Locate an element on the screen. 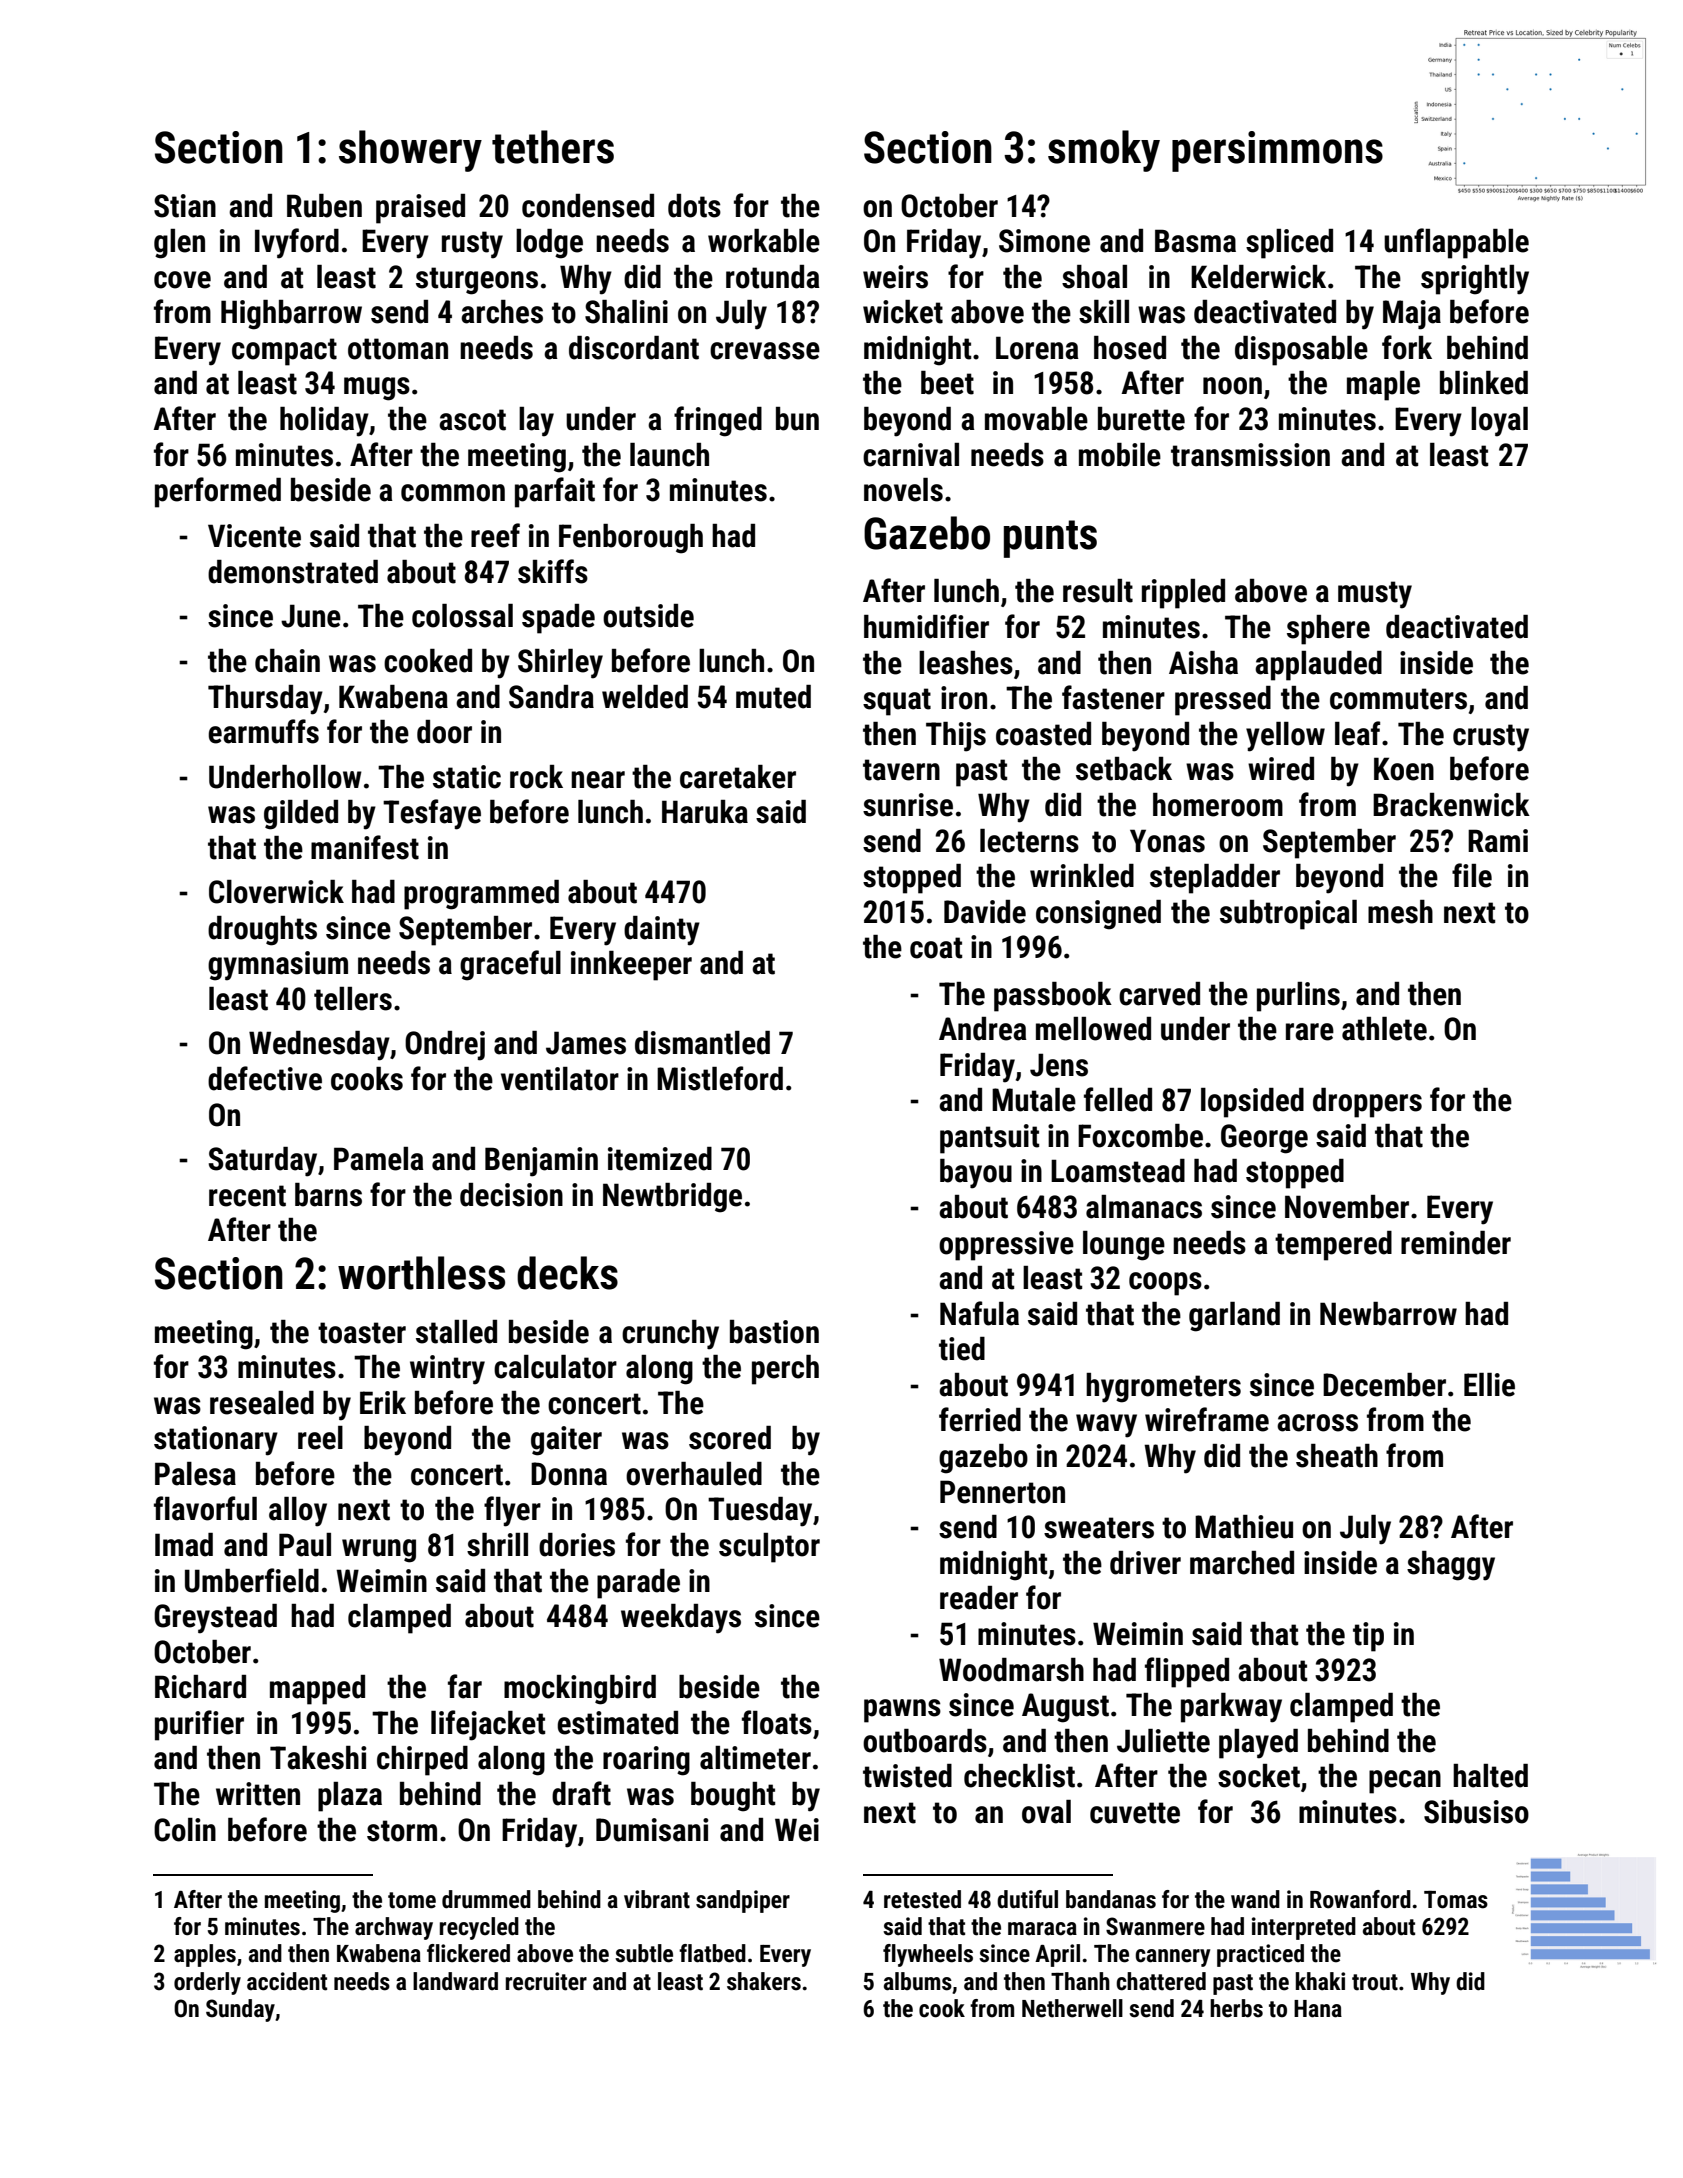 This screenshot has height=2178, width=1683. mobile is located at coordinates (1120, 455).
